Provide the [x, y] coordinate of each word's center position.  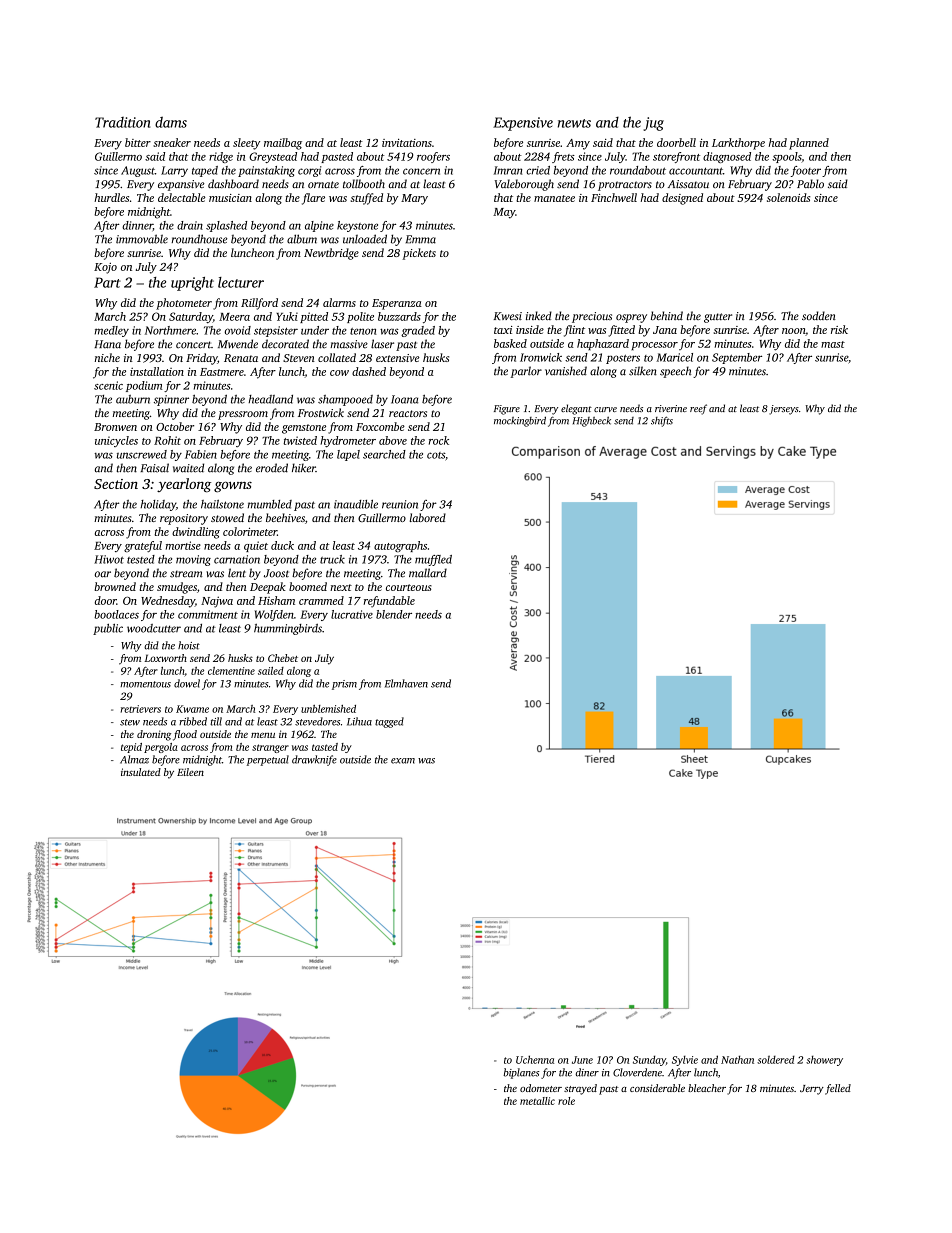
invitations [407, 143]
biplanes [521, 1073]
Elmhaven [406, 683]
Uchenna [535, 1059]
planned [809, 144]
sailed [271, 671]
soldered [776, 1059]
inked [539, 315]
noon [793, 331]
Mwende [238, 344]
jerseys [784, 410]
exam [403, 761]
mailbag [283, 144]
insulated [141, 772]
